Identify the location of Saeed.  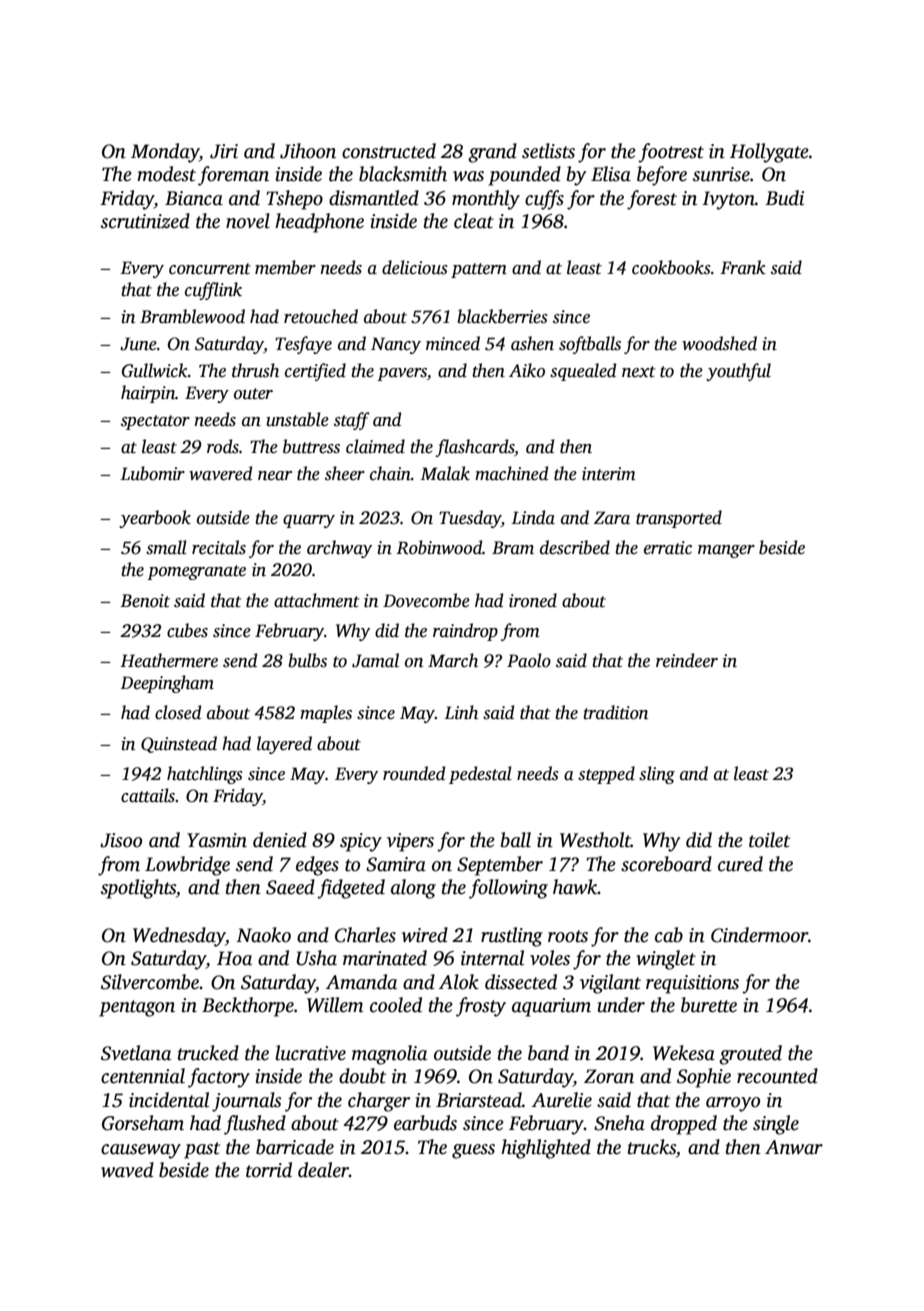
(290, 887).
